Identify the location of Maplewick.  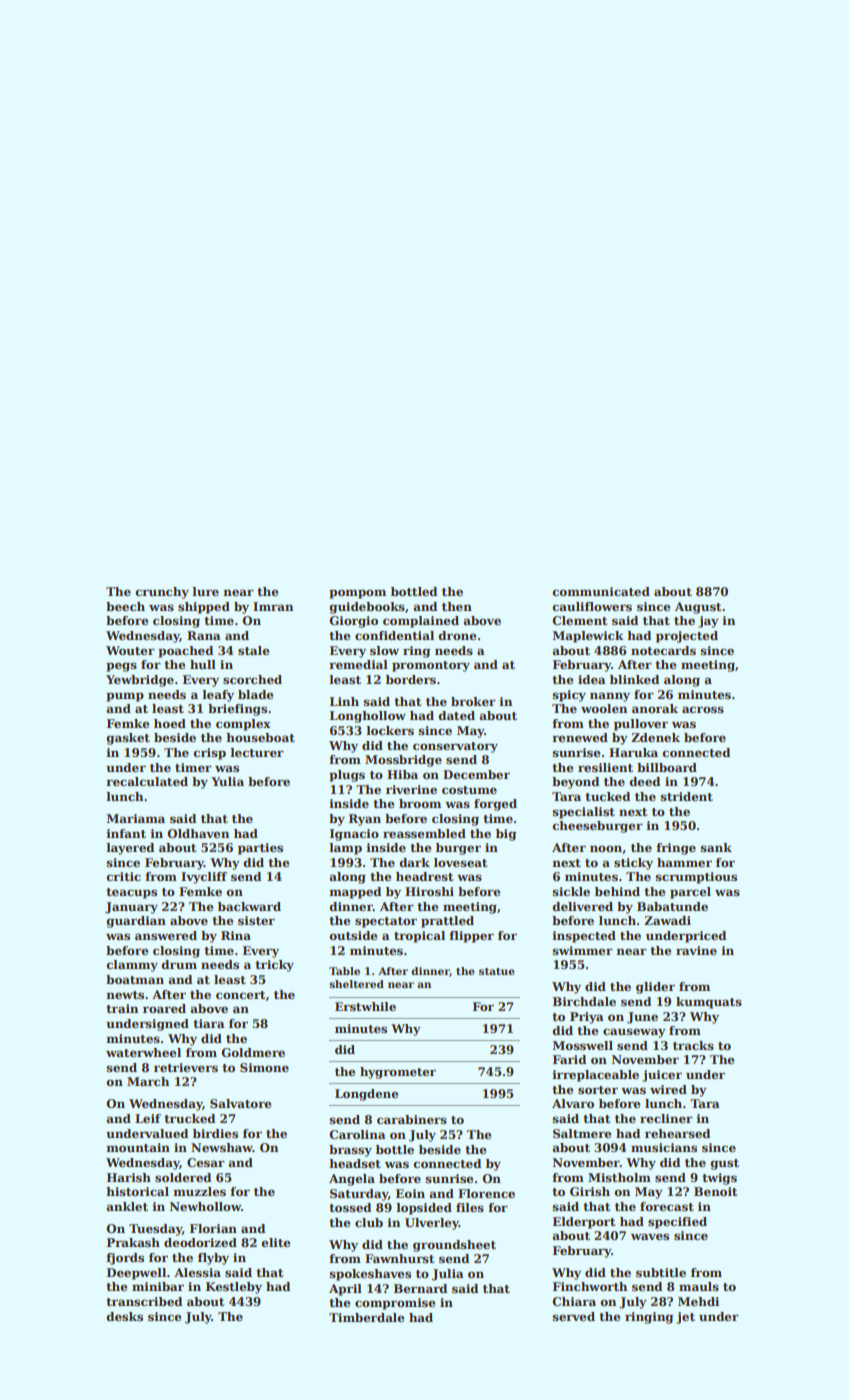
(588, 637).
